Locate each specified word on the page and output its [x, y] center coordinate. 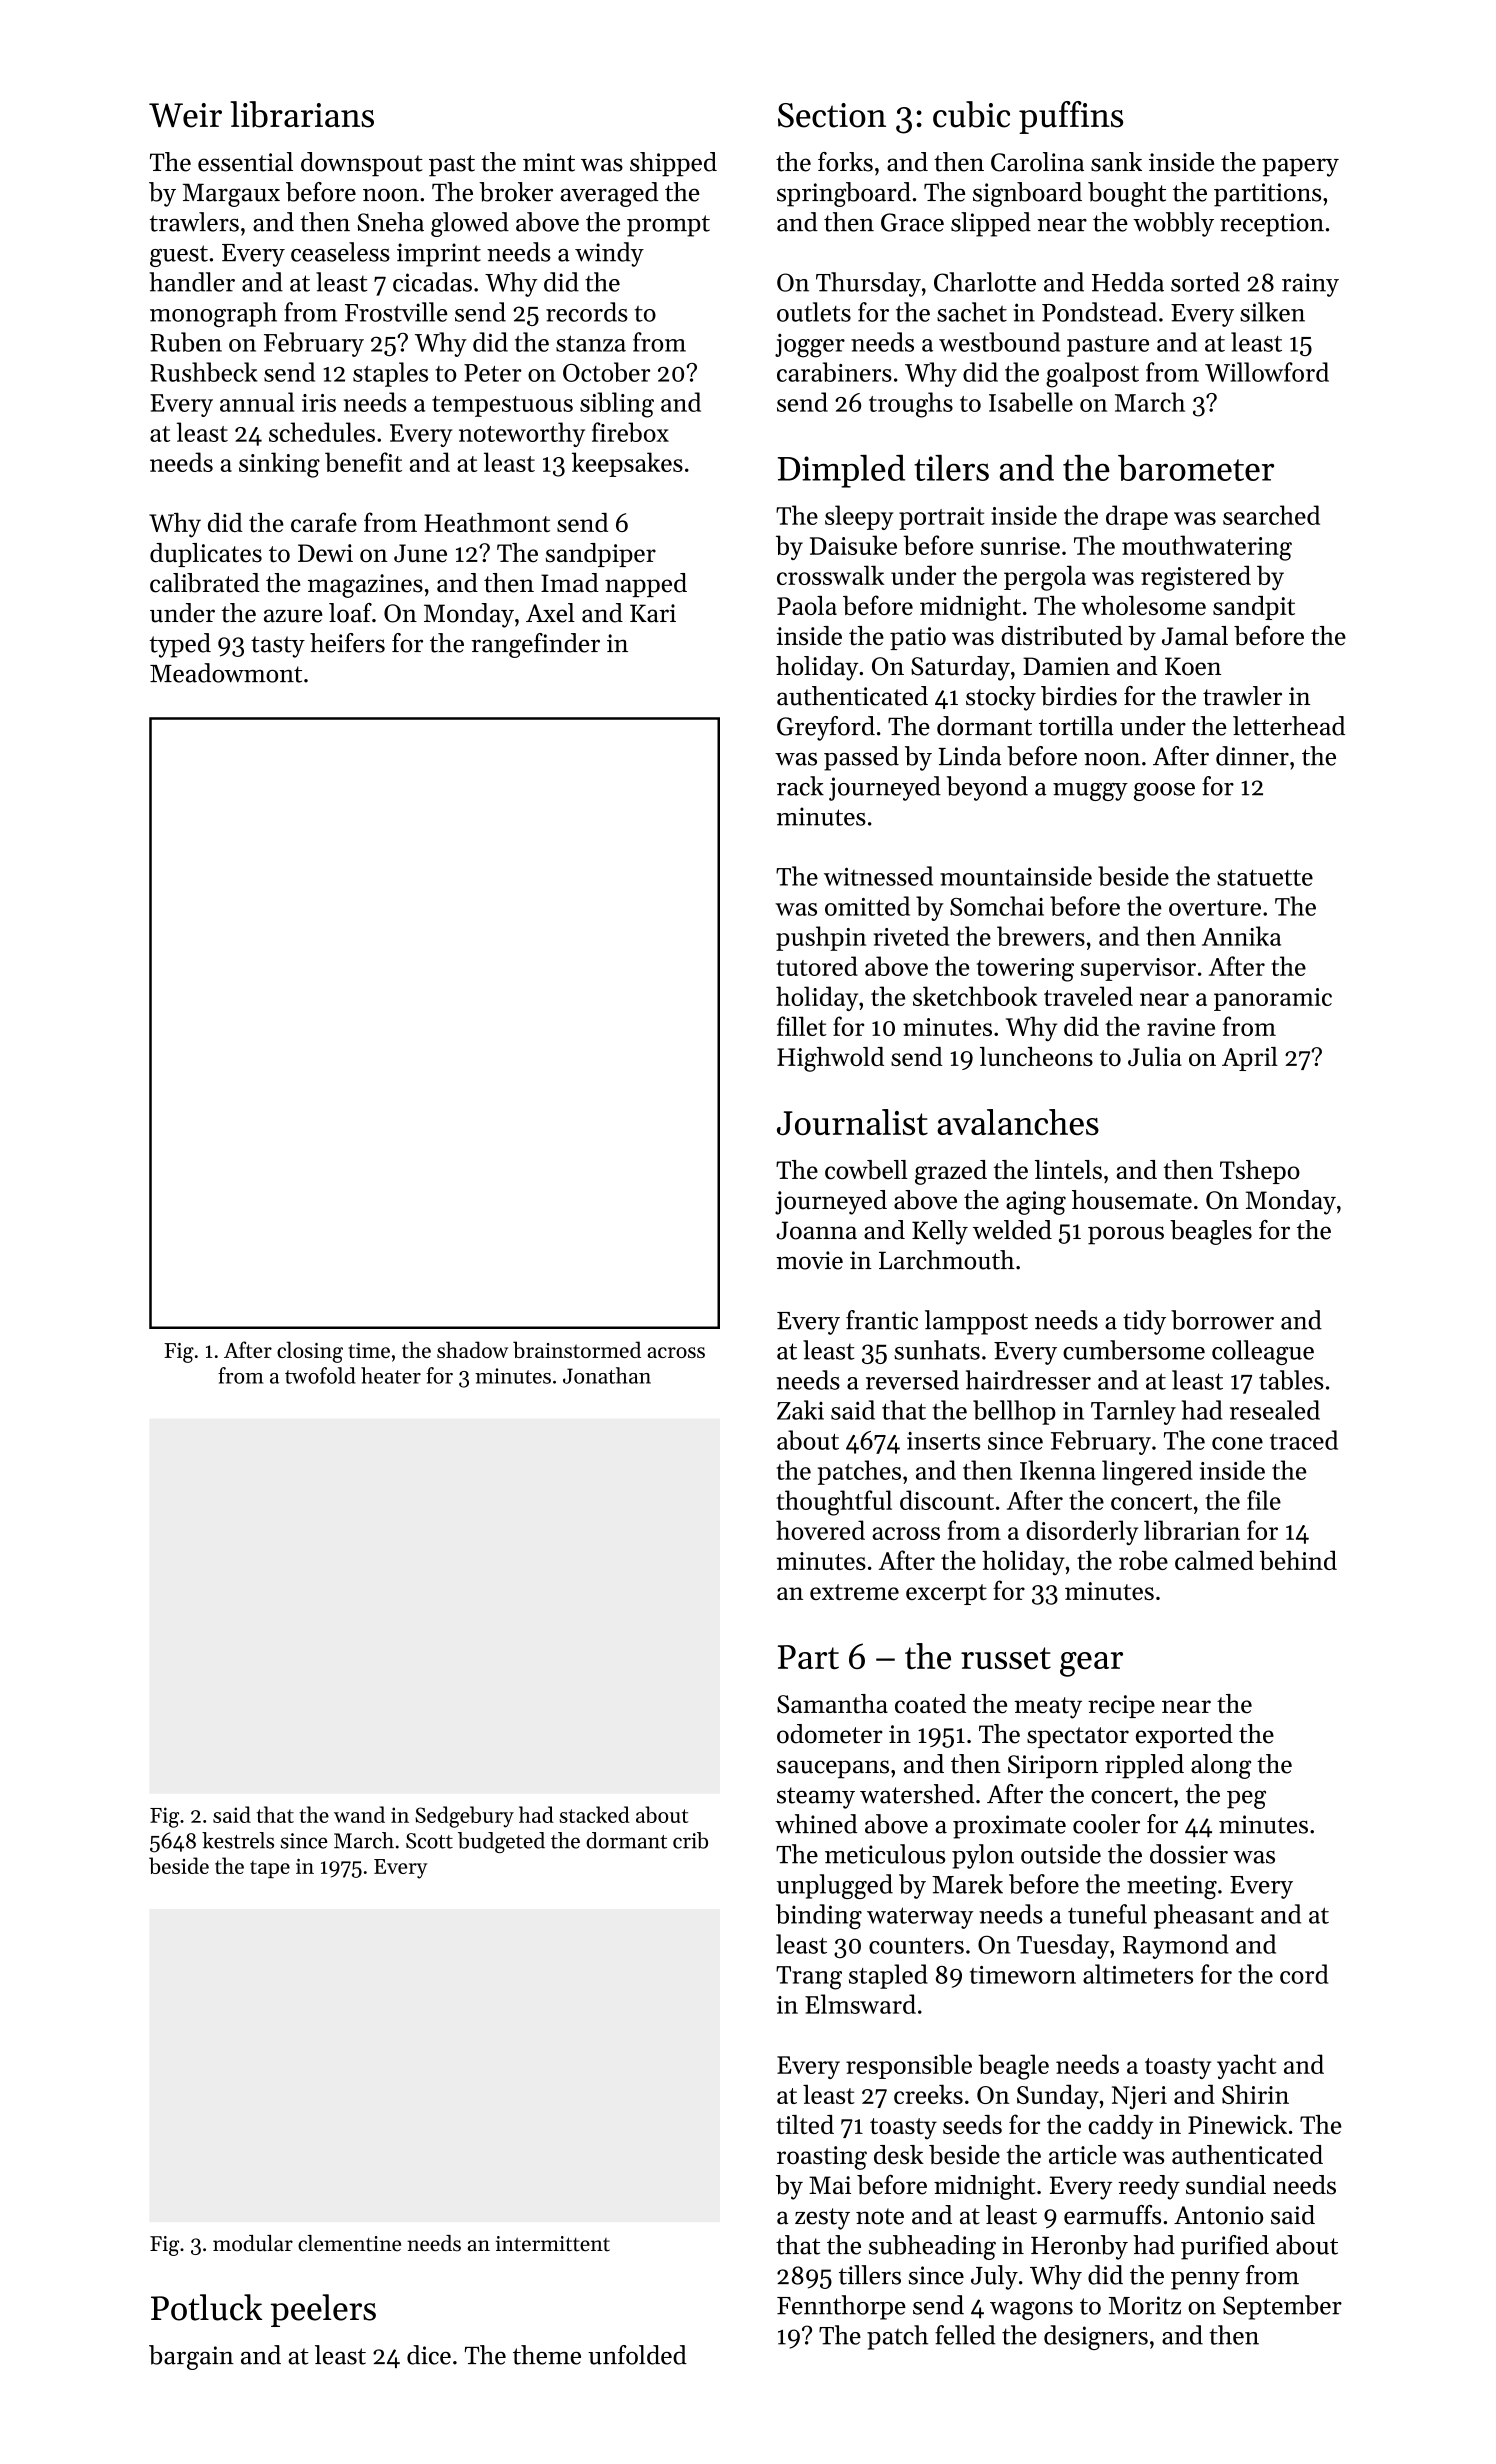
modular [253, 2243]
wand [359, 1814]
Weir [185, 115]
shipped [673, 164]
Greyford [826, 728]
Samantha [832, 1704]
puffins [1071, 117]
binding [819, 1917]
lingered [1147, 1473]
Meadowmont [226, 673]
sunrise [1020, 546]
